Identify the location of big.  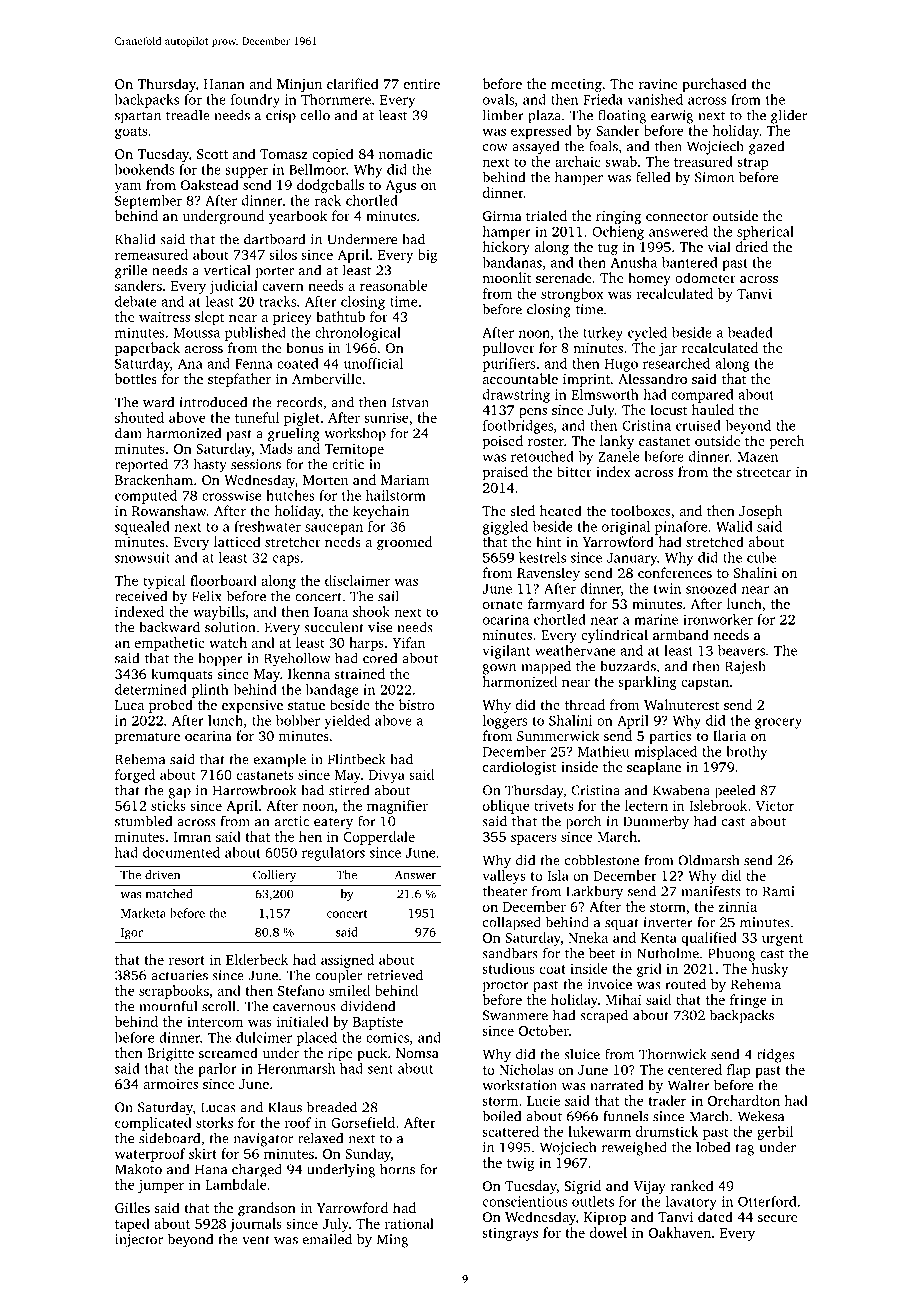
(427, 256).
